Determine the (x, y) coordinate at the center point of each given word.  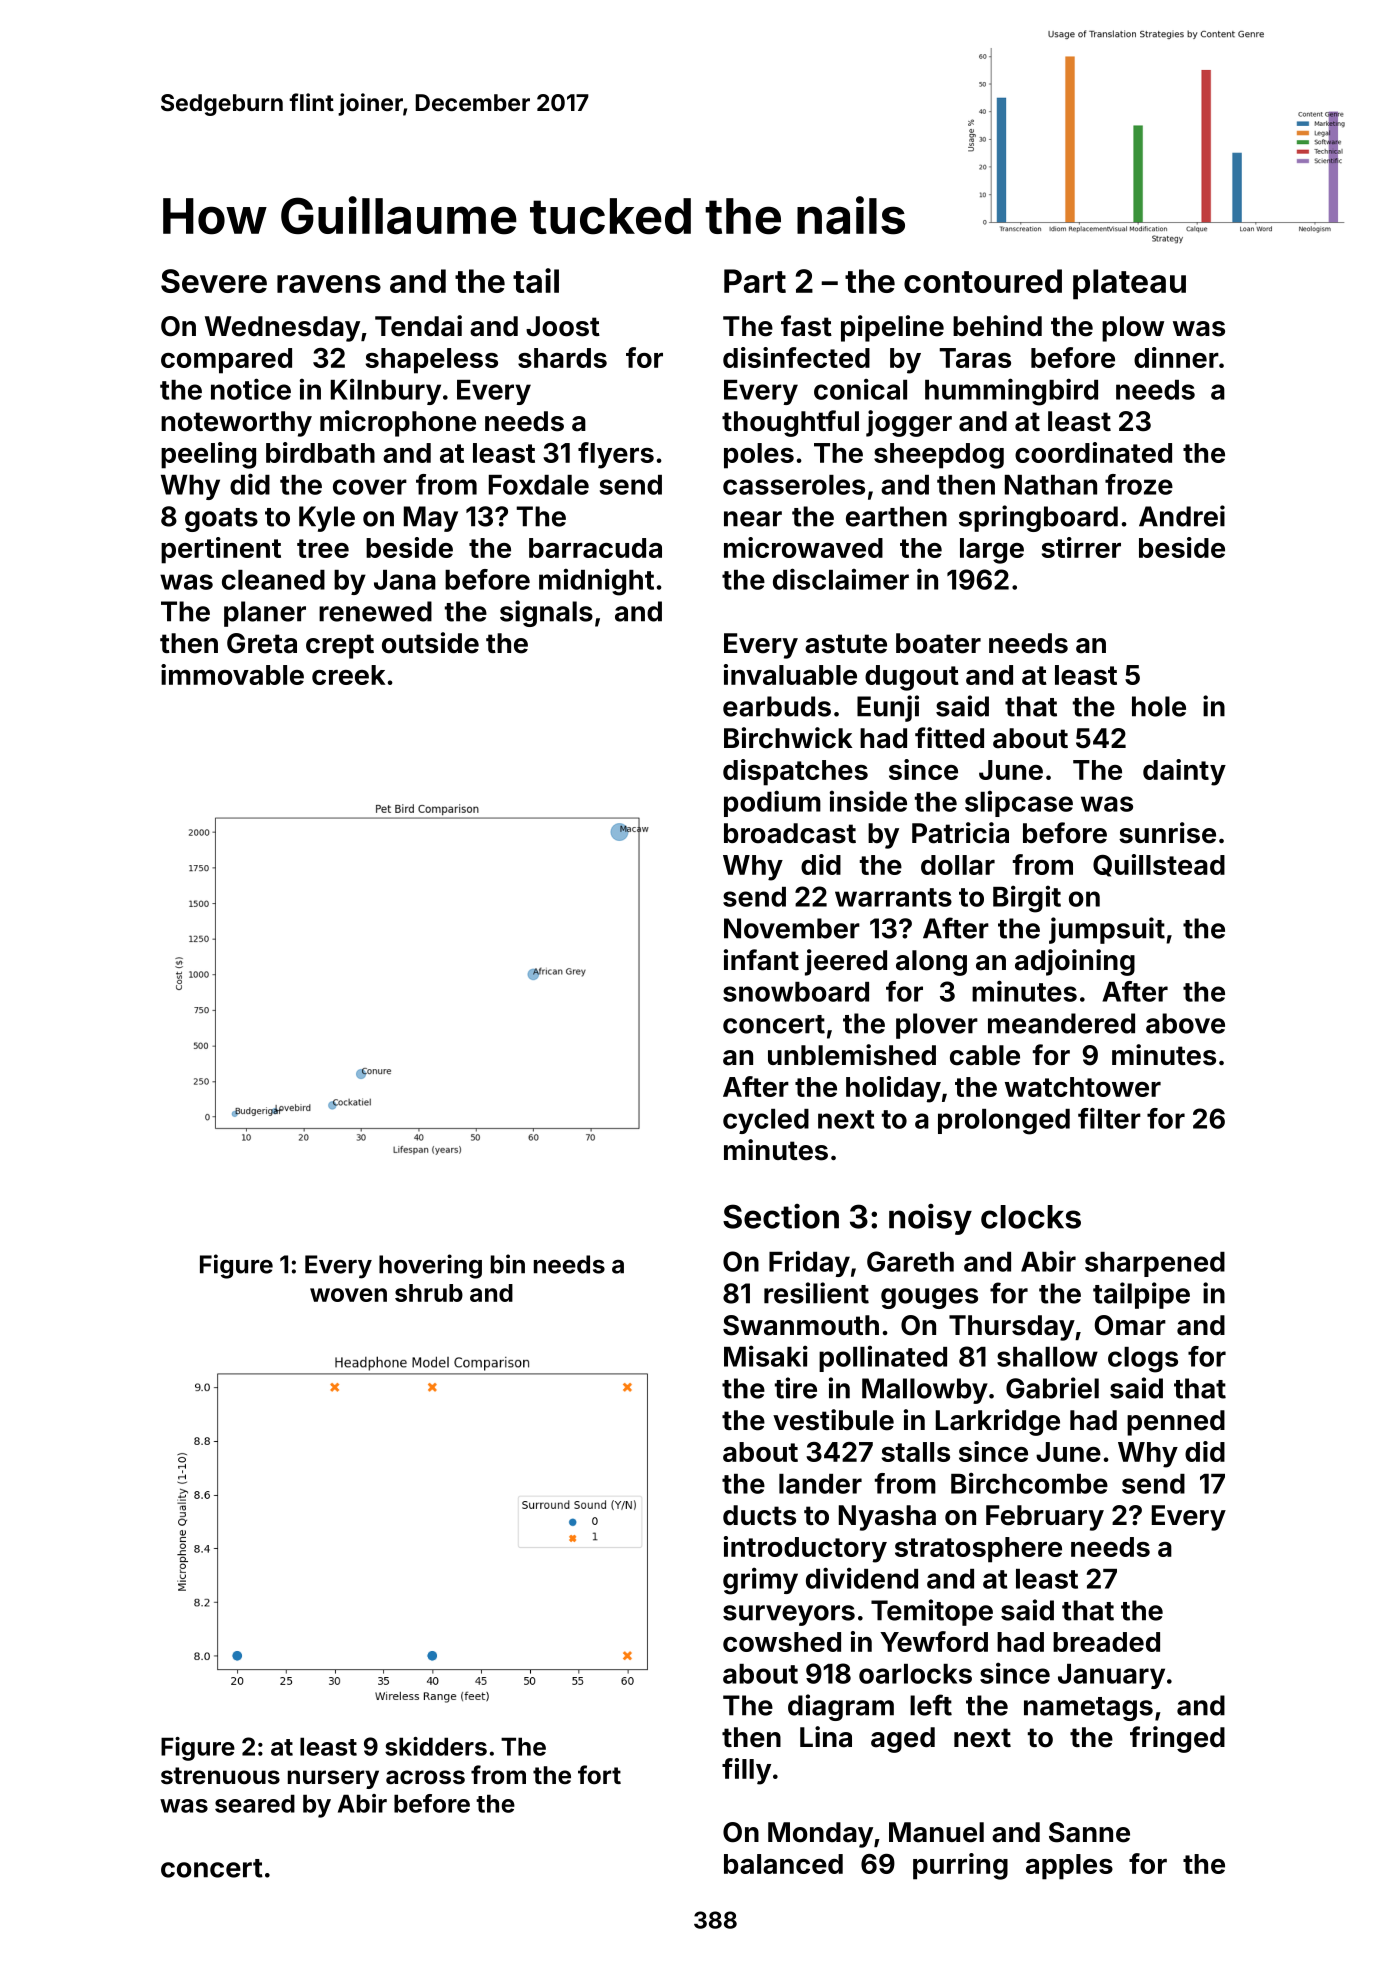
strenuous (220, 1776)
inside (868, 801)
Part (755, 281)
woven (348, 1295)
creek (349, 675)
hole (1159, 706)
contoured (983, 281)
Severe (214, 281)
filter (1109, 1118)
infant (761, 960)
